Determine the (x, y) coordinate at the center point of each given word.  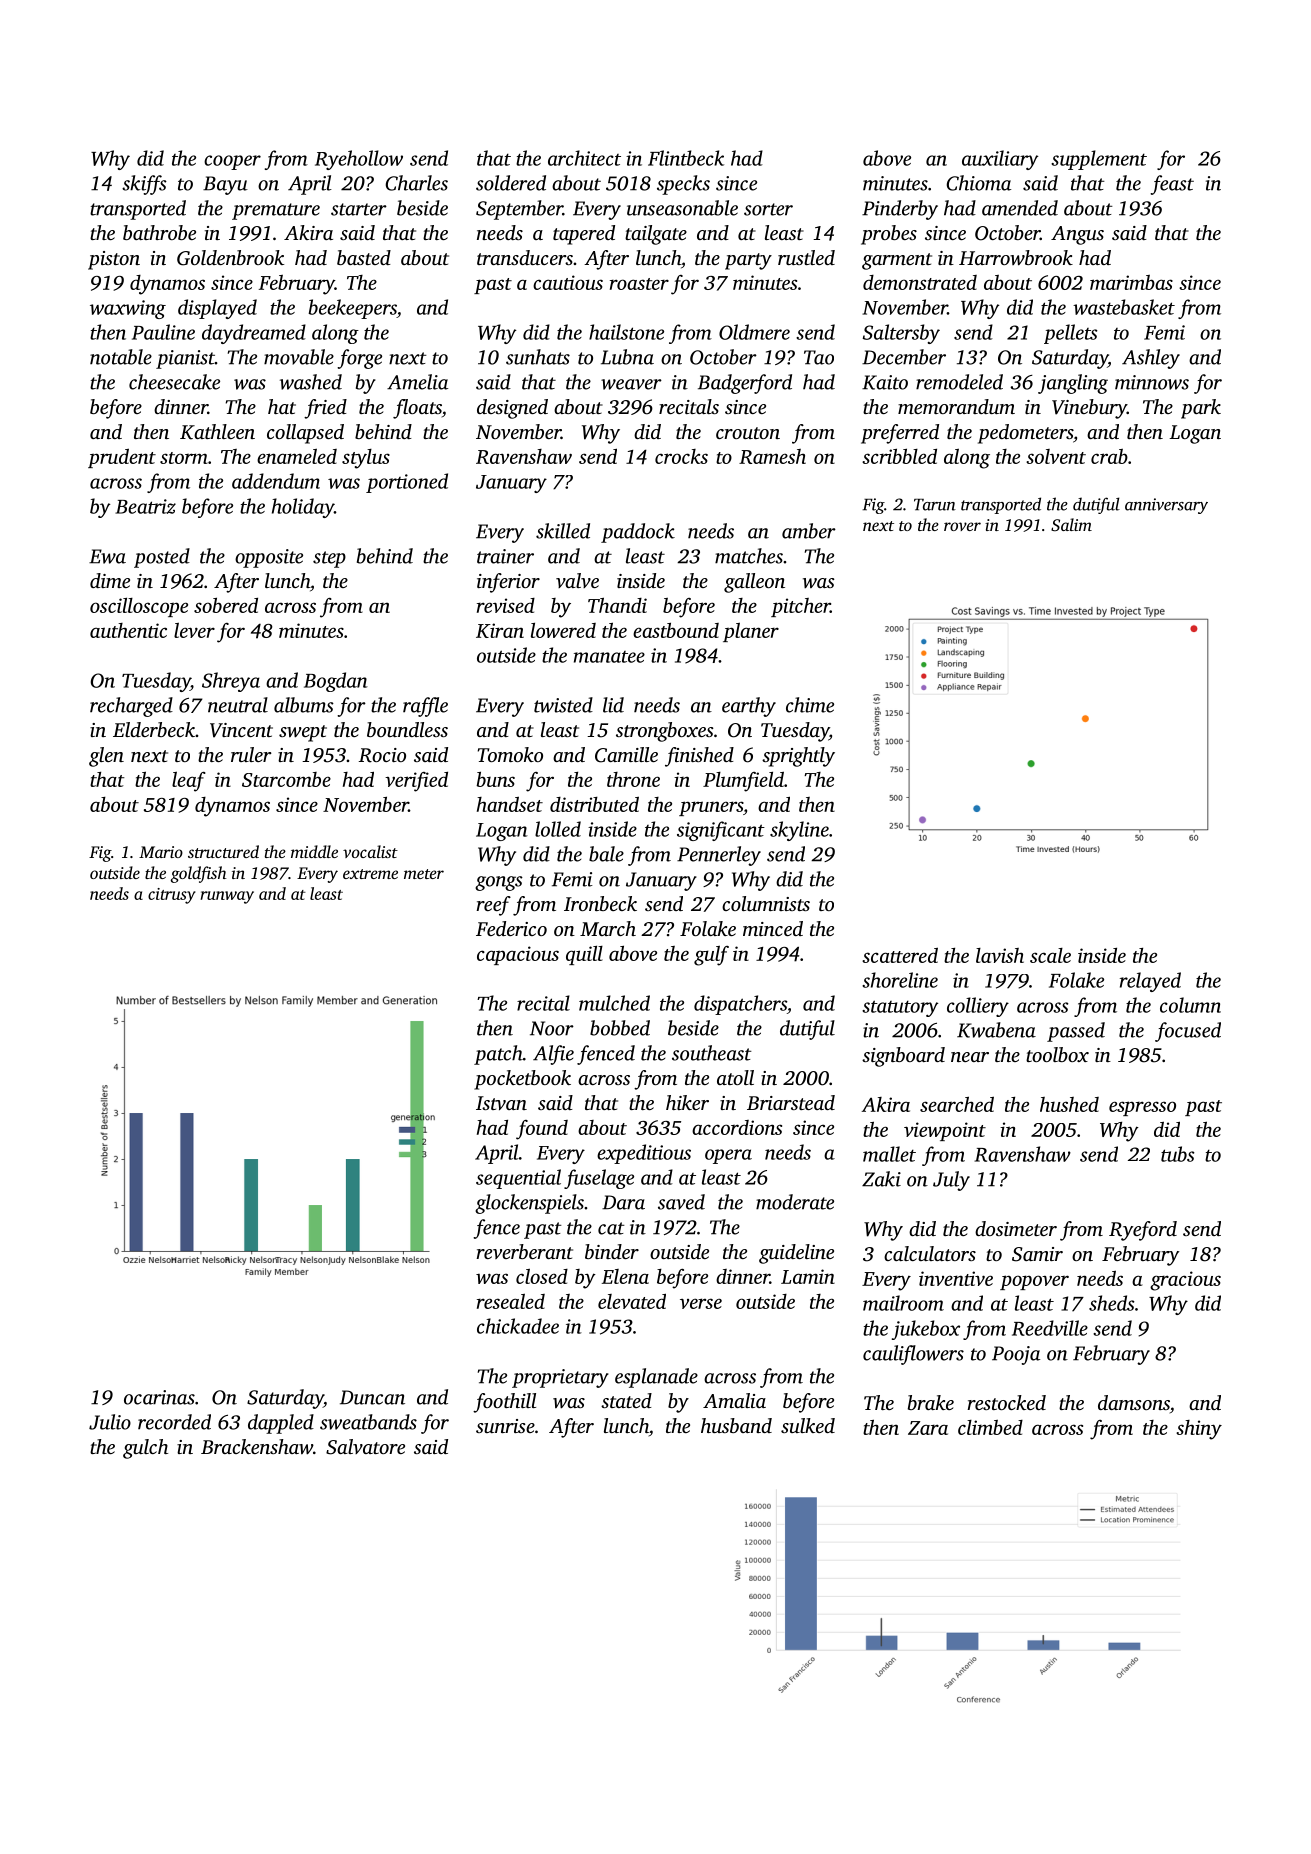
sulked (808, 1425)
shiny (1199, 1430)
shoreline (900, 980)
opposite (269, 558)
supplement (1099, 160)
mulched (614, 1003)
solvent (1056, 456)
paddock (638, 533)
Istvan (501, 1103)
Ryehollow (359, 160)
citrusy (172, 896)
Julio (110, 1422)
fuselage (599, 1179)
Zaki (881, 1179)
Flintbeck (686, 158)
